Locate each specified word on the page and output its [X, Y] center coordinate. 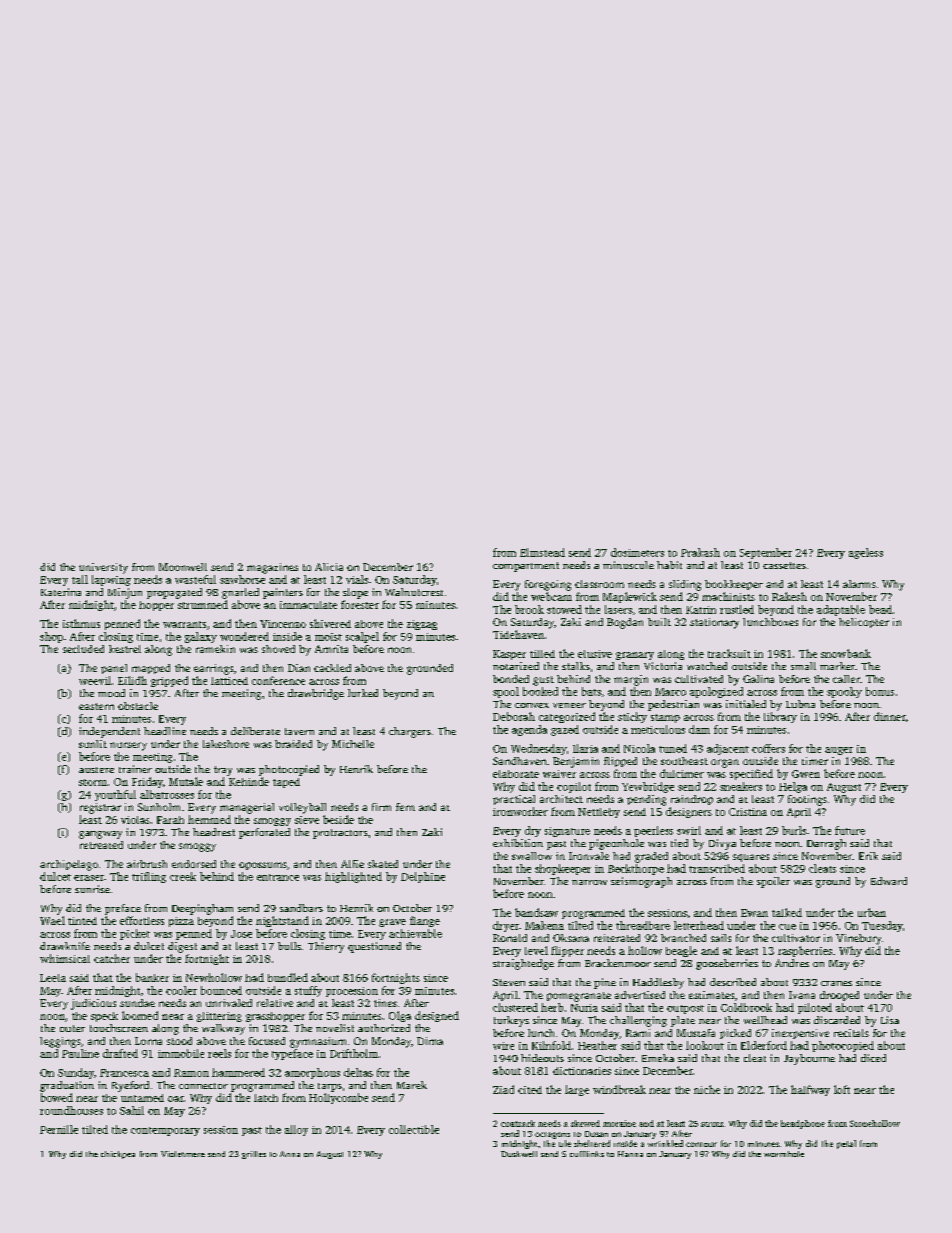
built [659, 622]
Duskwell [519, 1154]
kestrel [125, 649]
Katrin [701, 610]
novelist [335, 1028]
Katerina [61, 592]
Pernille [59, 1129]
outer [72, 1028]
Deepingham [202, 909]
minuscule [628, 565]
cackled [332, 668]
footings [807, 800]
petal [846, 1144]
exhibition [518, 843]
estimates [711, 995]
